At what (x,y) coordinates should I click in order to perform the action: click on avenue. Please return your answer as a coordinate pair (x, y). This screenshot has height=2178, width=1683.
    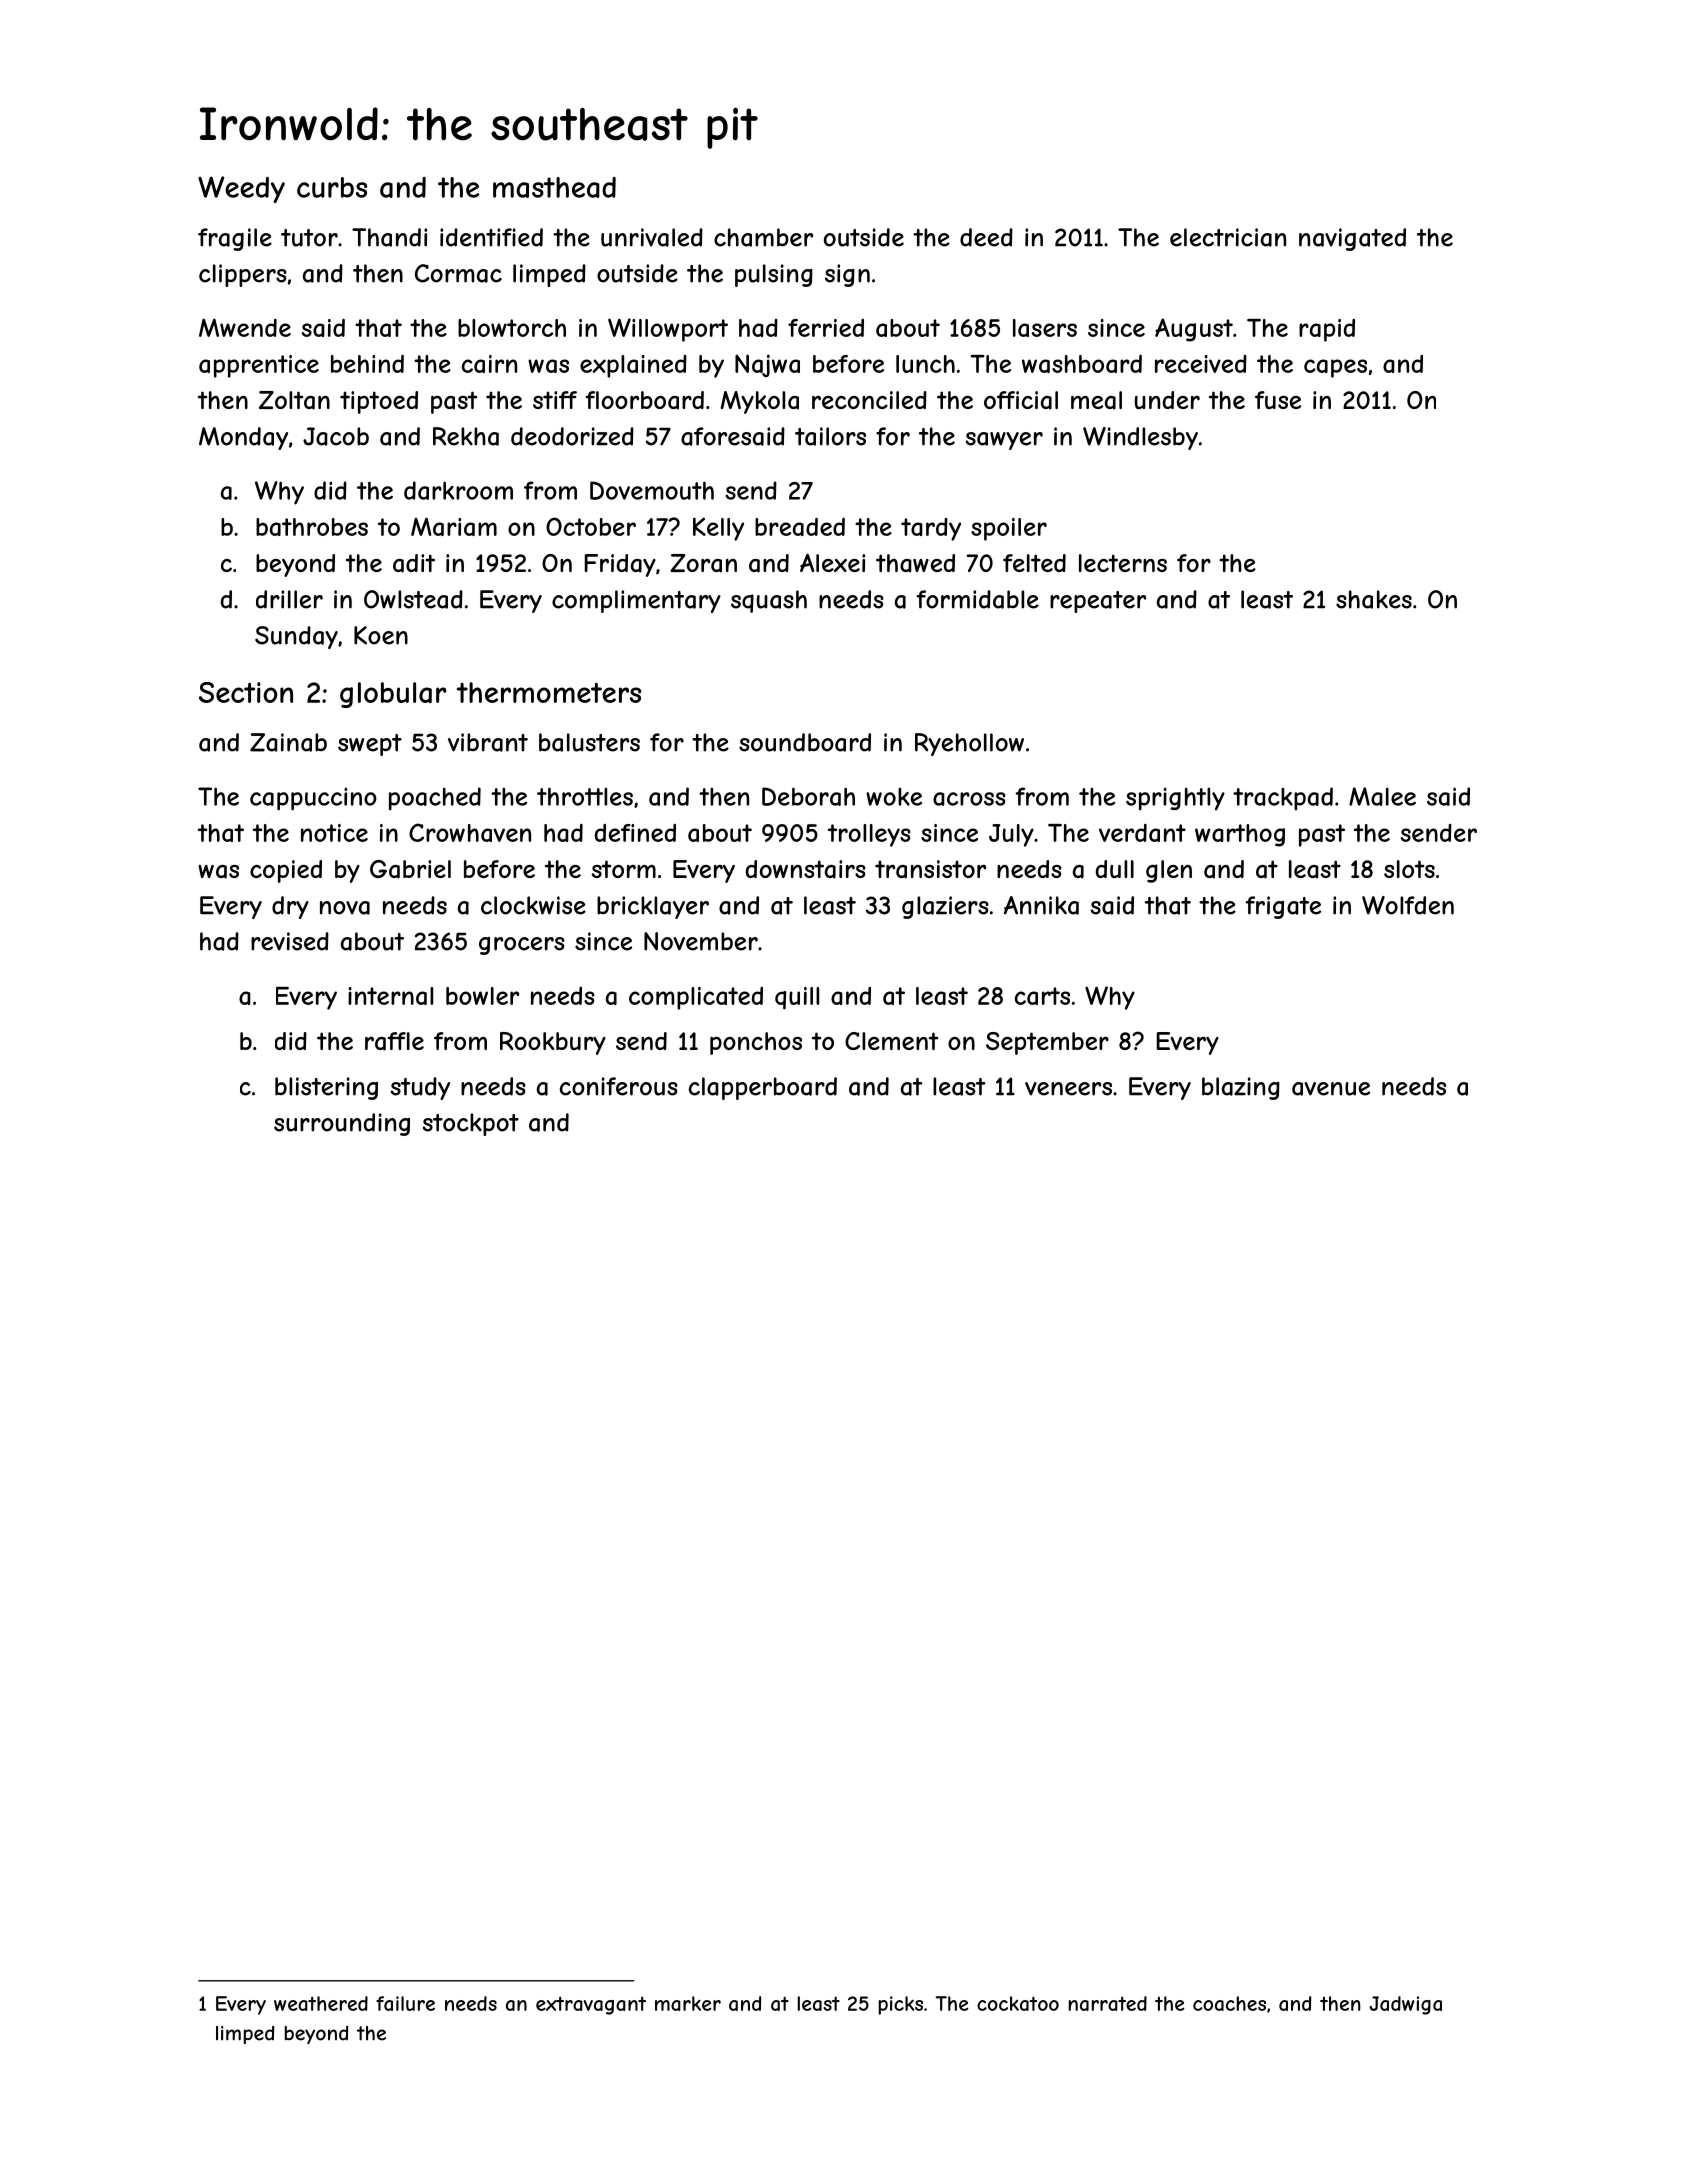
    Looking at the image, I should click on (1331, 1089).
